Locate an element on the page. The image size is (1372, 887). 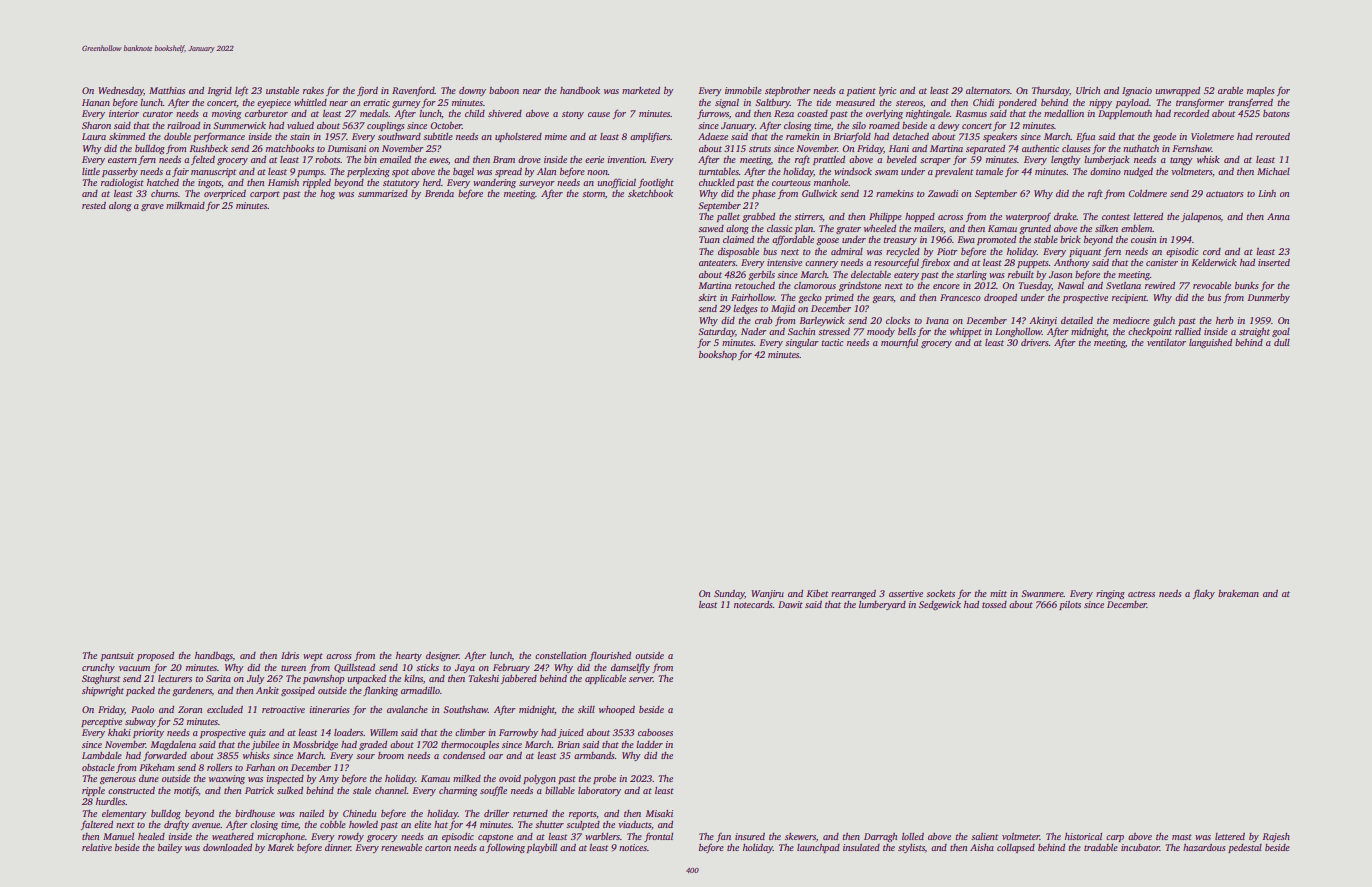
bookshop is located at coordinates (718, 355).
